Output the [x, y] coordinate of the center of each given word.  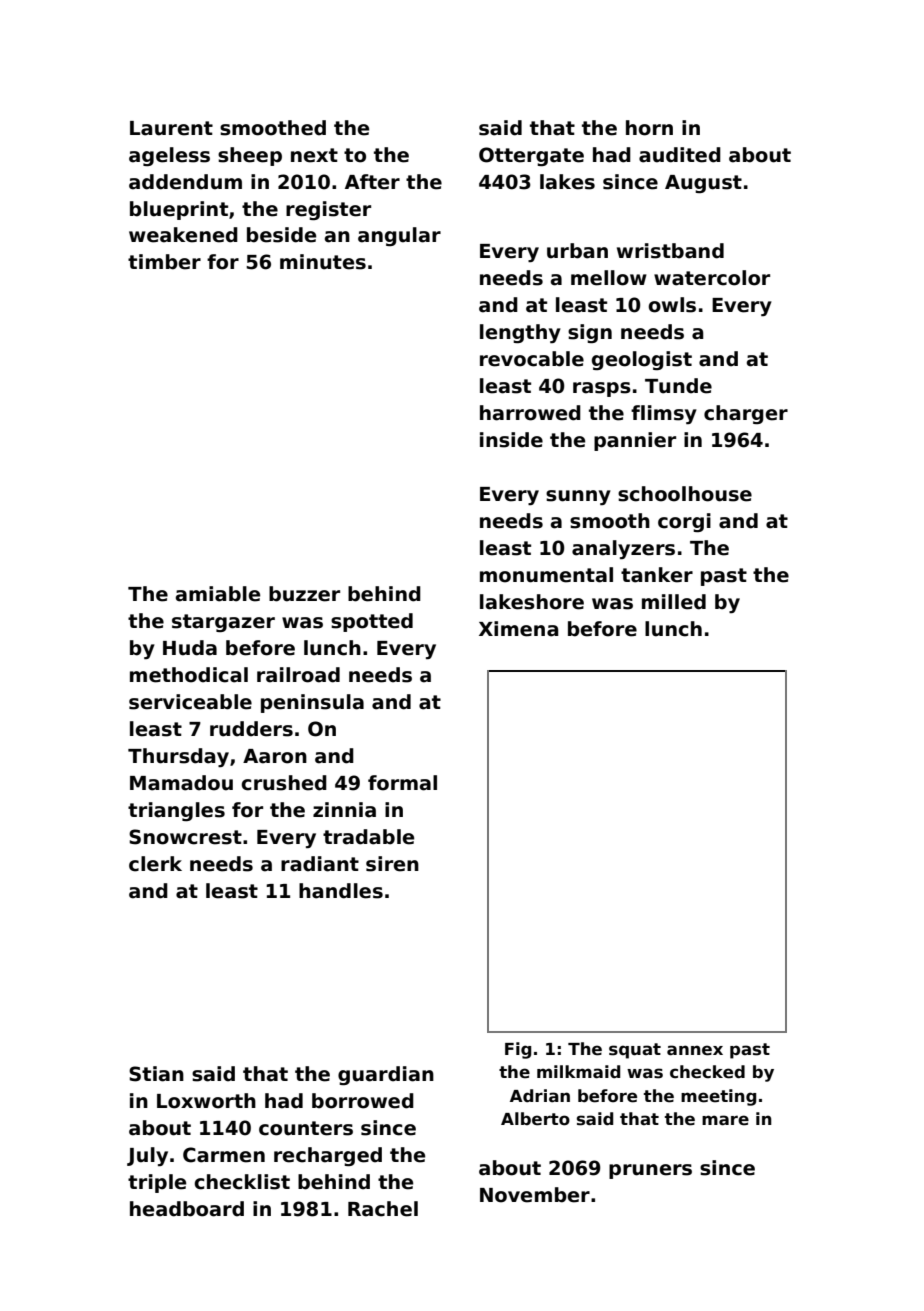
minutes [323, 262]
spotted [372, 622]
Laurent [171, 128]
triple [157, 1183]
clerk [155, 864]
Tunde [678, 386]
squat [635, 1051]
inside [511, 440]
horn [649, 128]
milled [674, 602]
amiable [218, 594]
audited [680, 155]
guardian [386, 1075]
